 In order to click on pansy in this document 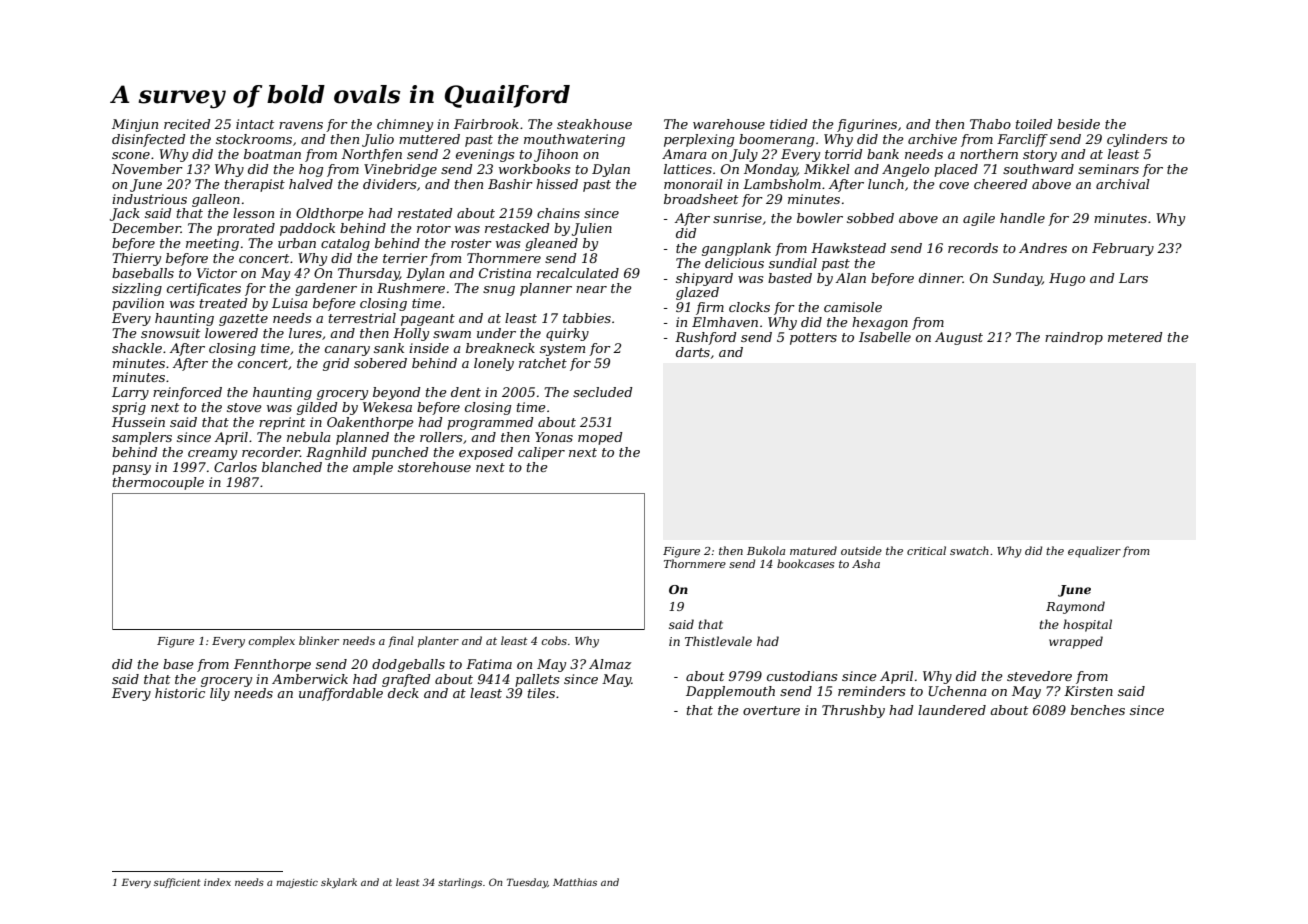, I will do `click(131, 470)`.
